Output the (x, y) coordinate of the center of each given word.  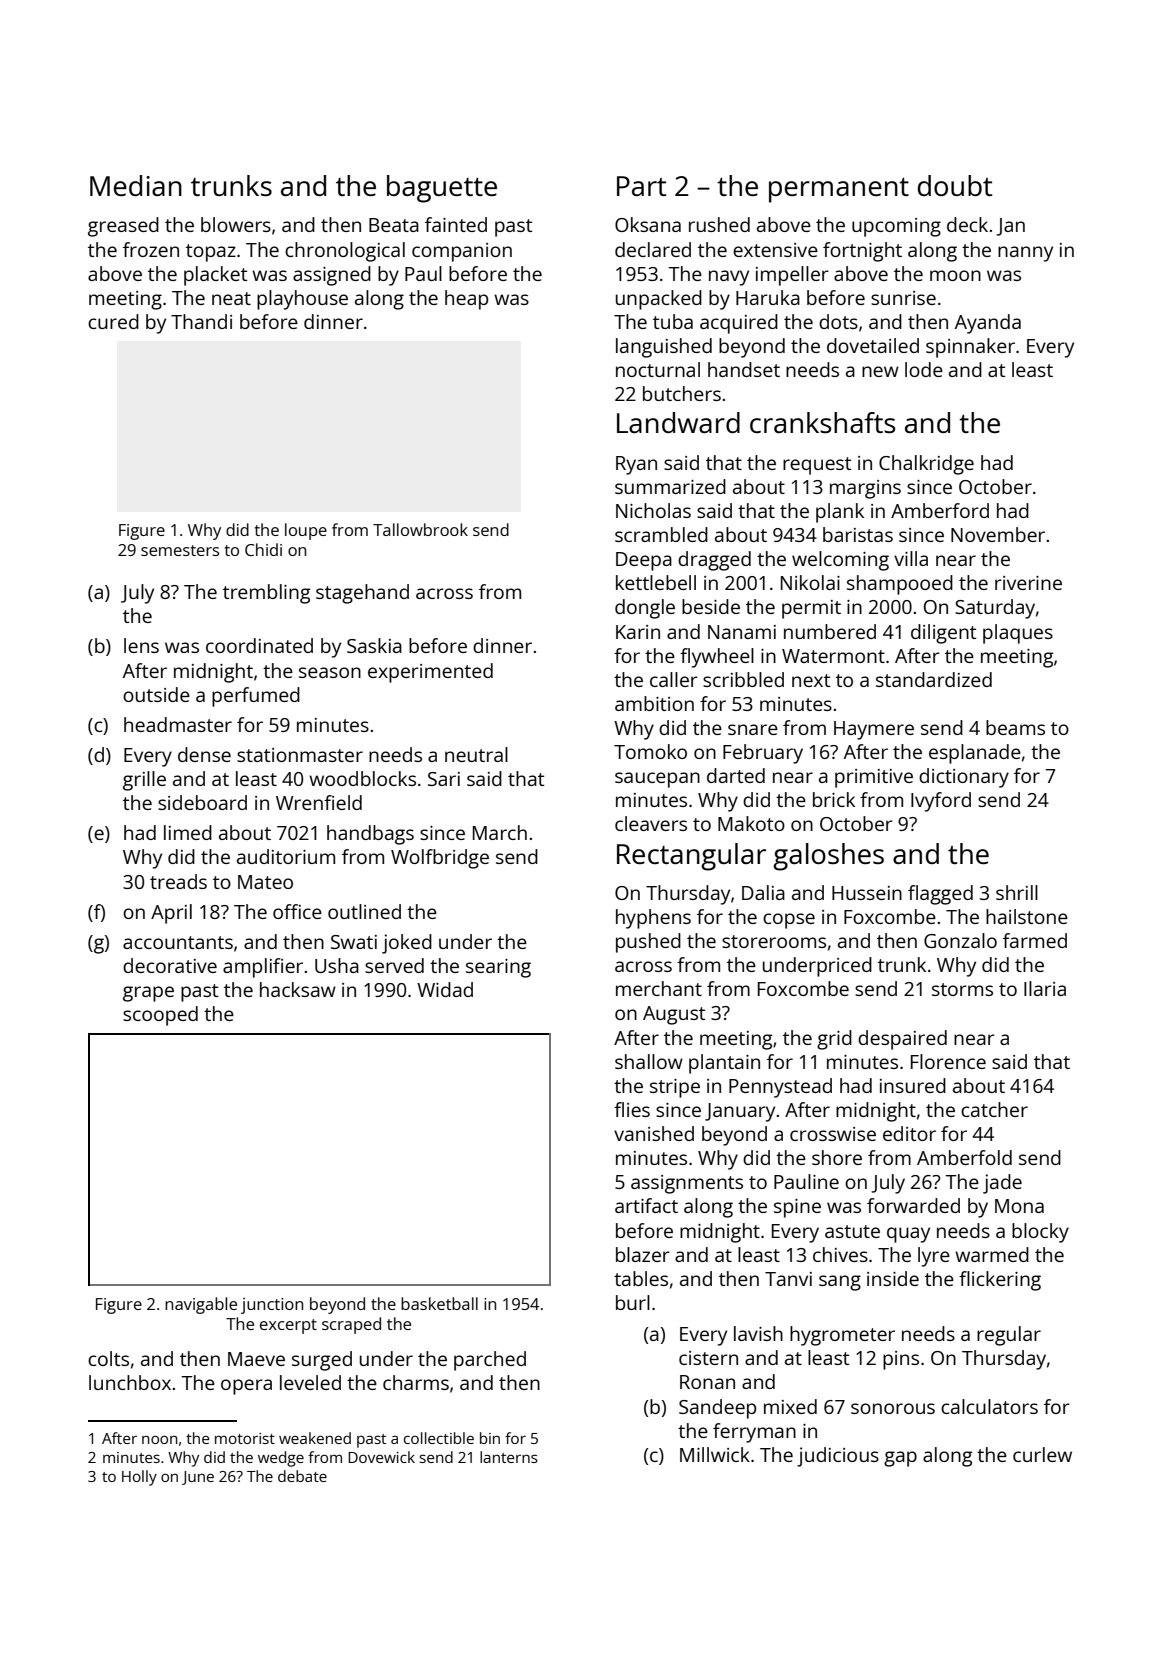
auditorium (286, 856)
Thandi (201, 321)
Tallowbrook (420, 529)
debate (302, 1476)
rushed (719, 224)
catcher (994, 1109)
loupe (306, 531)
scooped (160, 1016)
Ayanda (988, 324)
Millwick (715, 1454)
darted (736, 775)
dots (838, 321)
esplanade (975, 754)
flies (632, 1109)
